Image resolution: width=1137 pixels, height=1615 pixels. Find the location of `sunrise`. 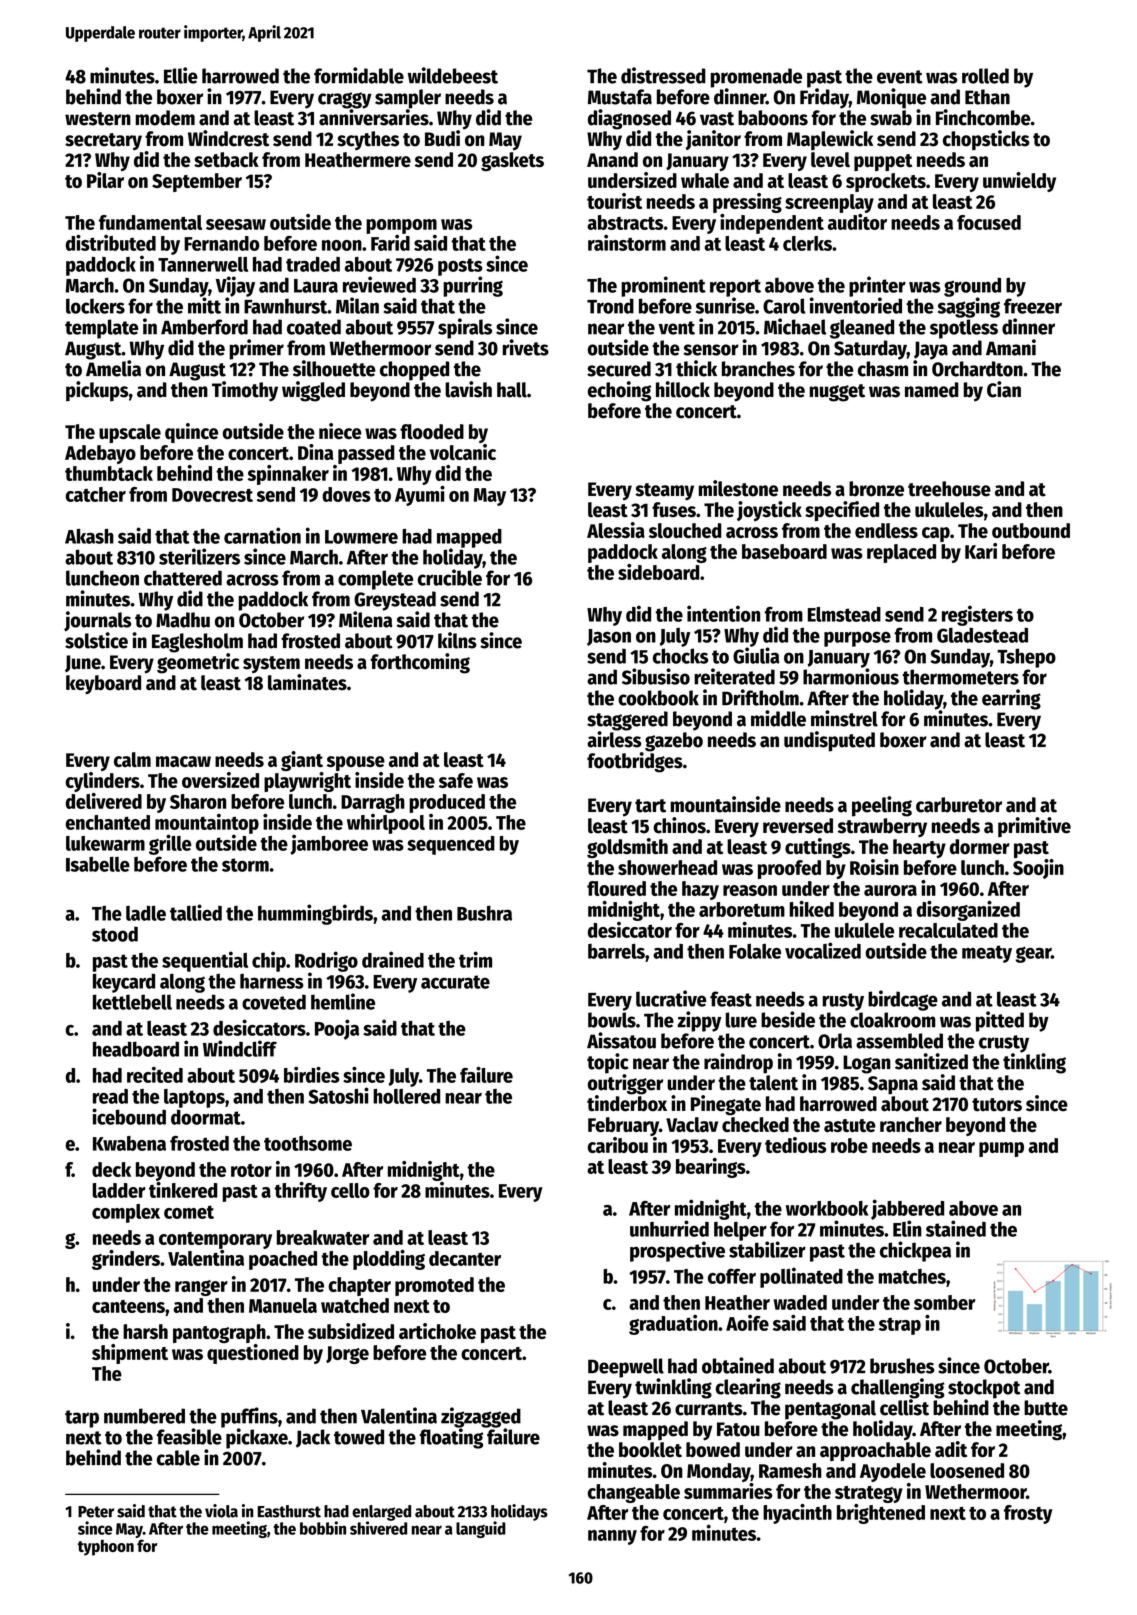

sunrise is located at coordinates (725, 305).
